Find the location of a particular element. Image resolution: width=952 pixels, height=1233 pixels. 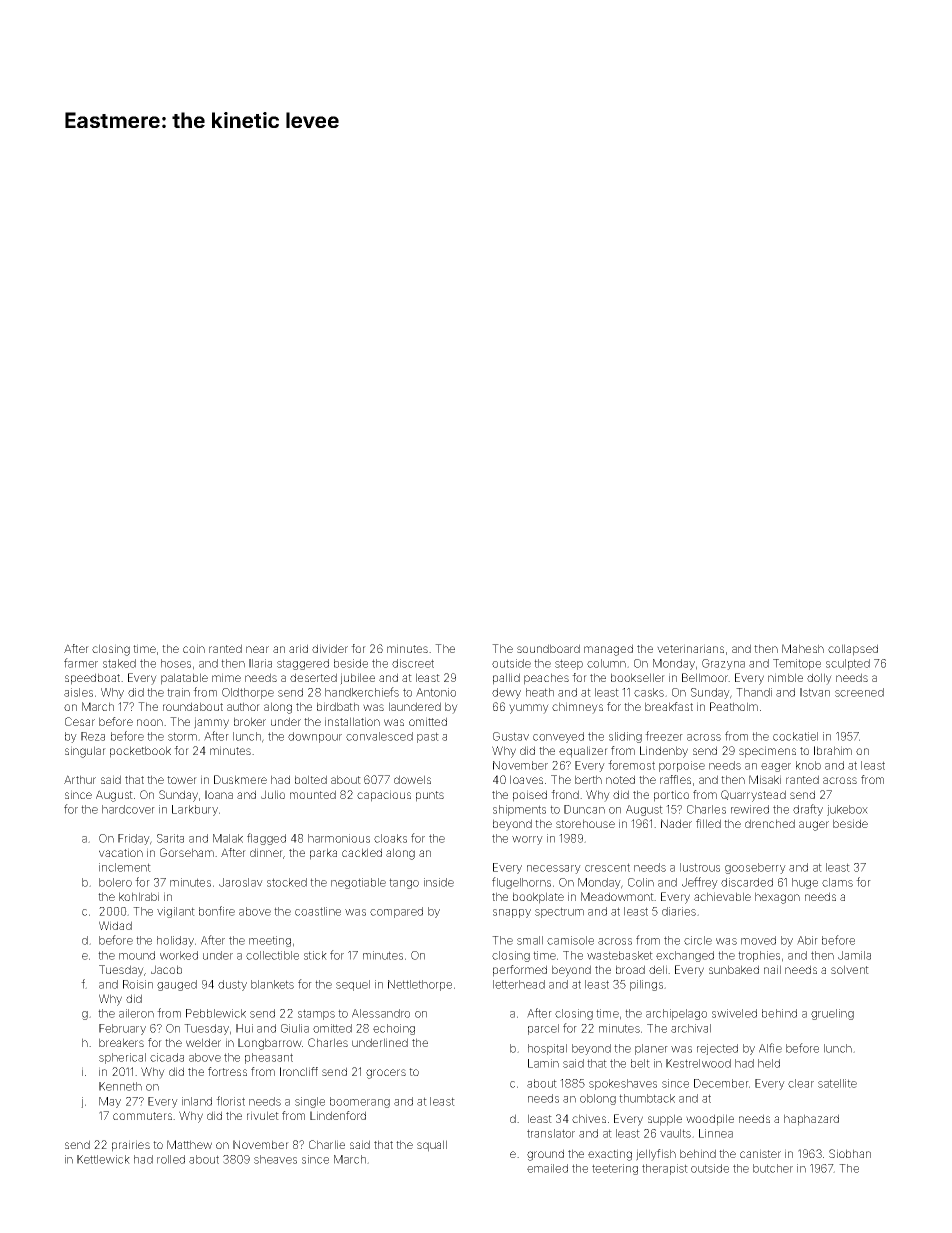

emailed is located at coordinates (547, 1168).
